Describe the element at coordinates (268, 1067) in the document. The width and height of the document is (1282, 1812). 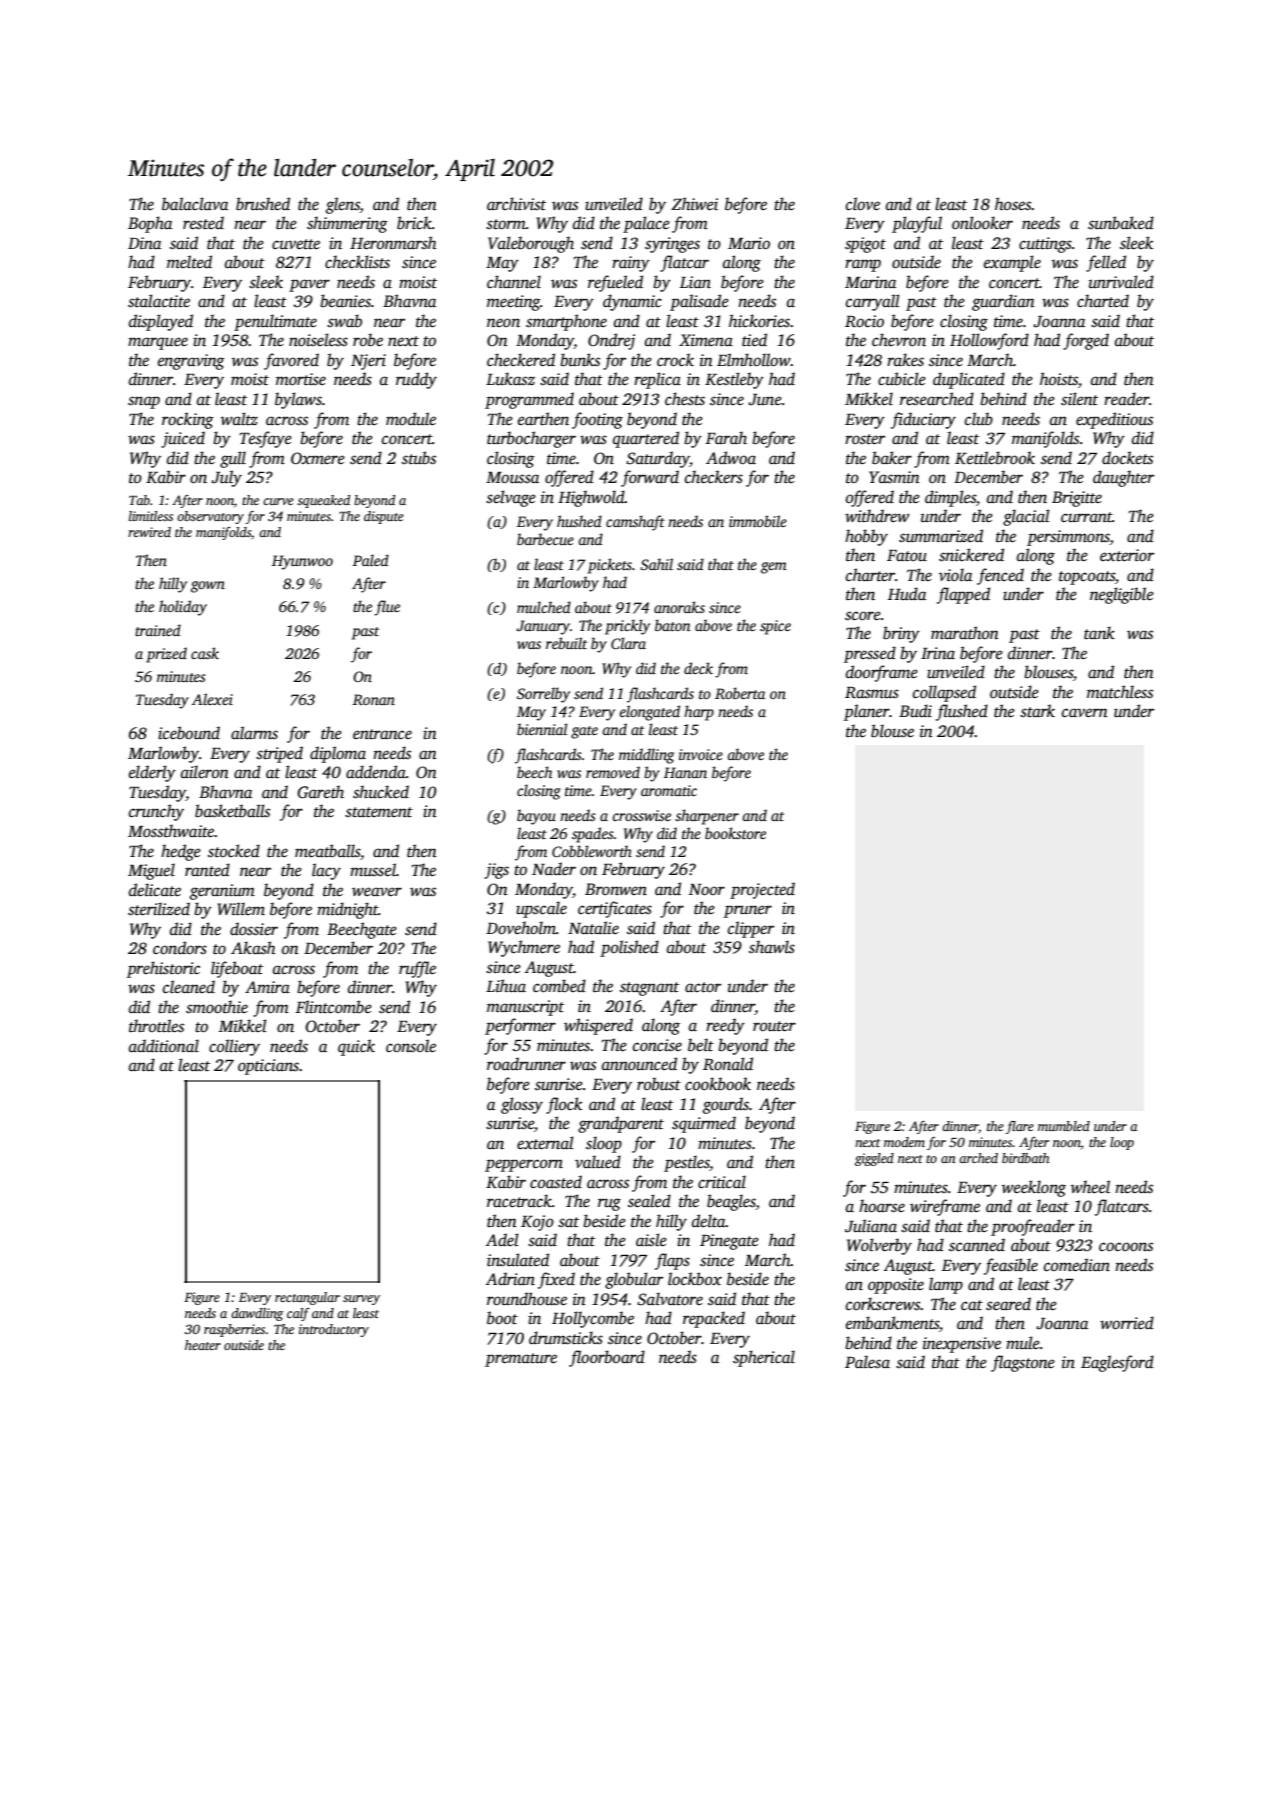
I see `opticians` at that location.
